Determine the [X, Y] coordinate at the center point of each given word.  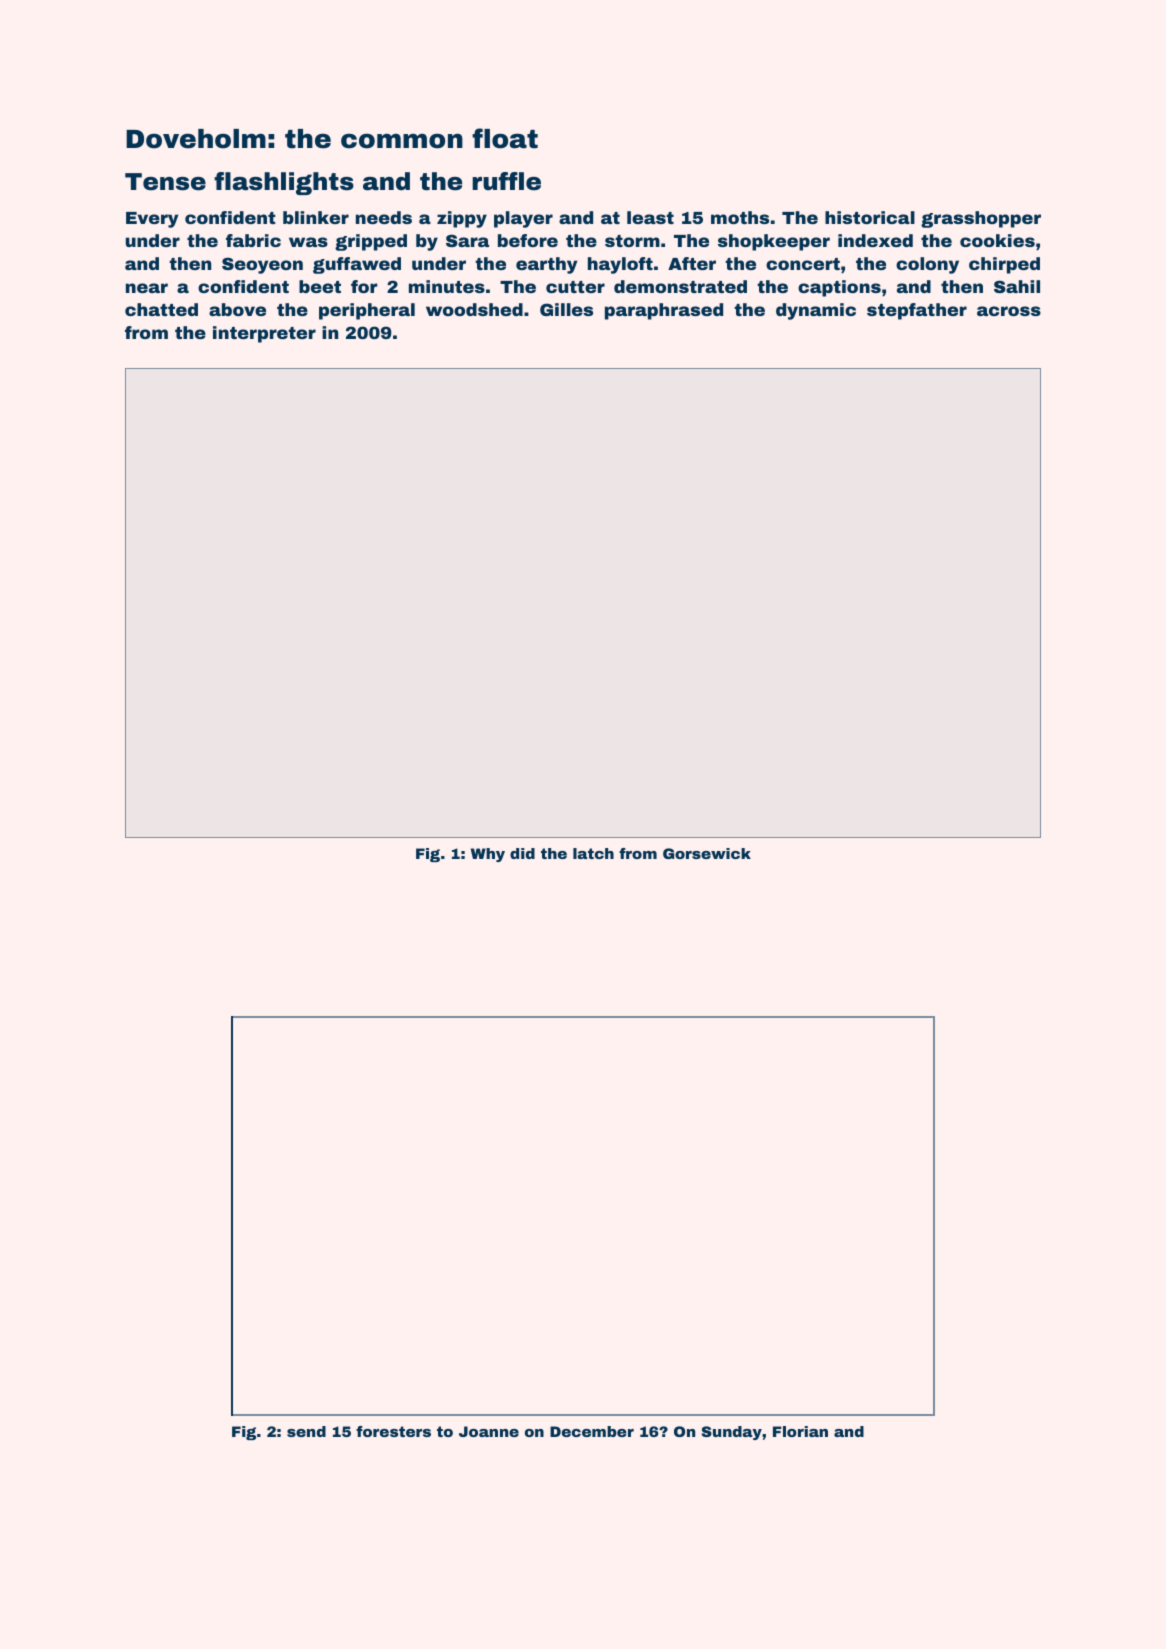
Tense [165, 182]
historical [870, 217]
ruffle [506, 181]
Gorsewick [707, 853]
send [306, 1431]
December [592, 1431]
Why [488, 855]
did [522, 853]
